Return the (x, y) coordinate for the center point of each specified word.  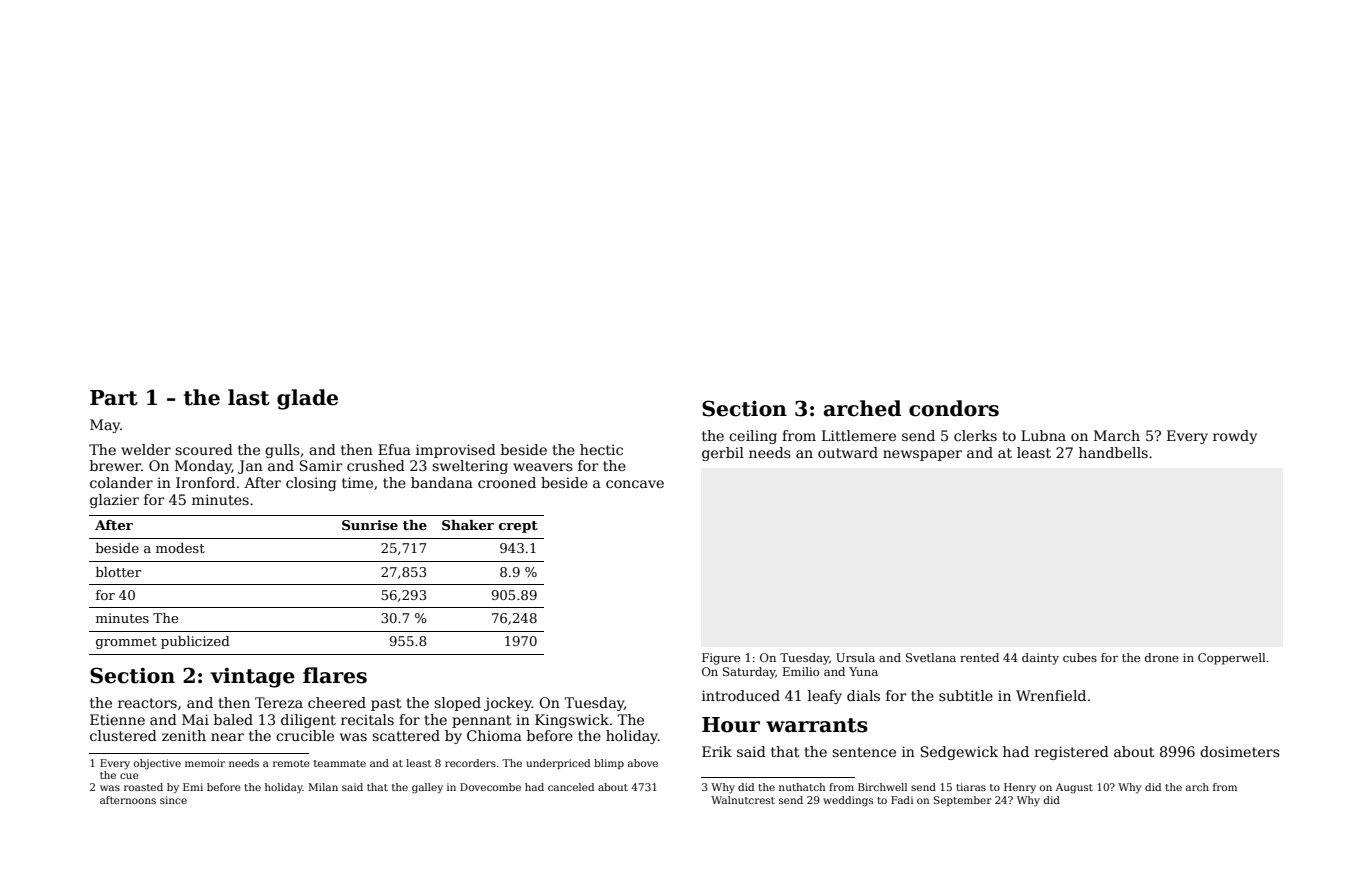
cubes (1080, 657)
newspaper (922, 455)
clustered (123, 735)
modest (180, 548)
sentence (864, 752)
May (105, 426)
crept (518, 527)
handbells (1113, 452)
